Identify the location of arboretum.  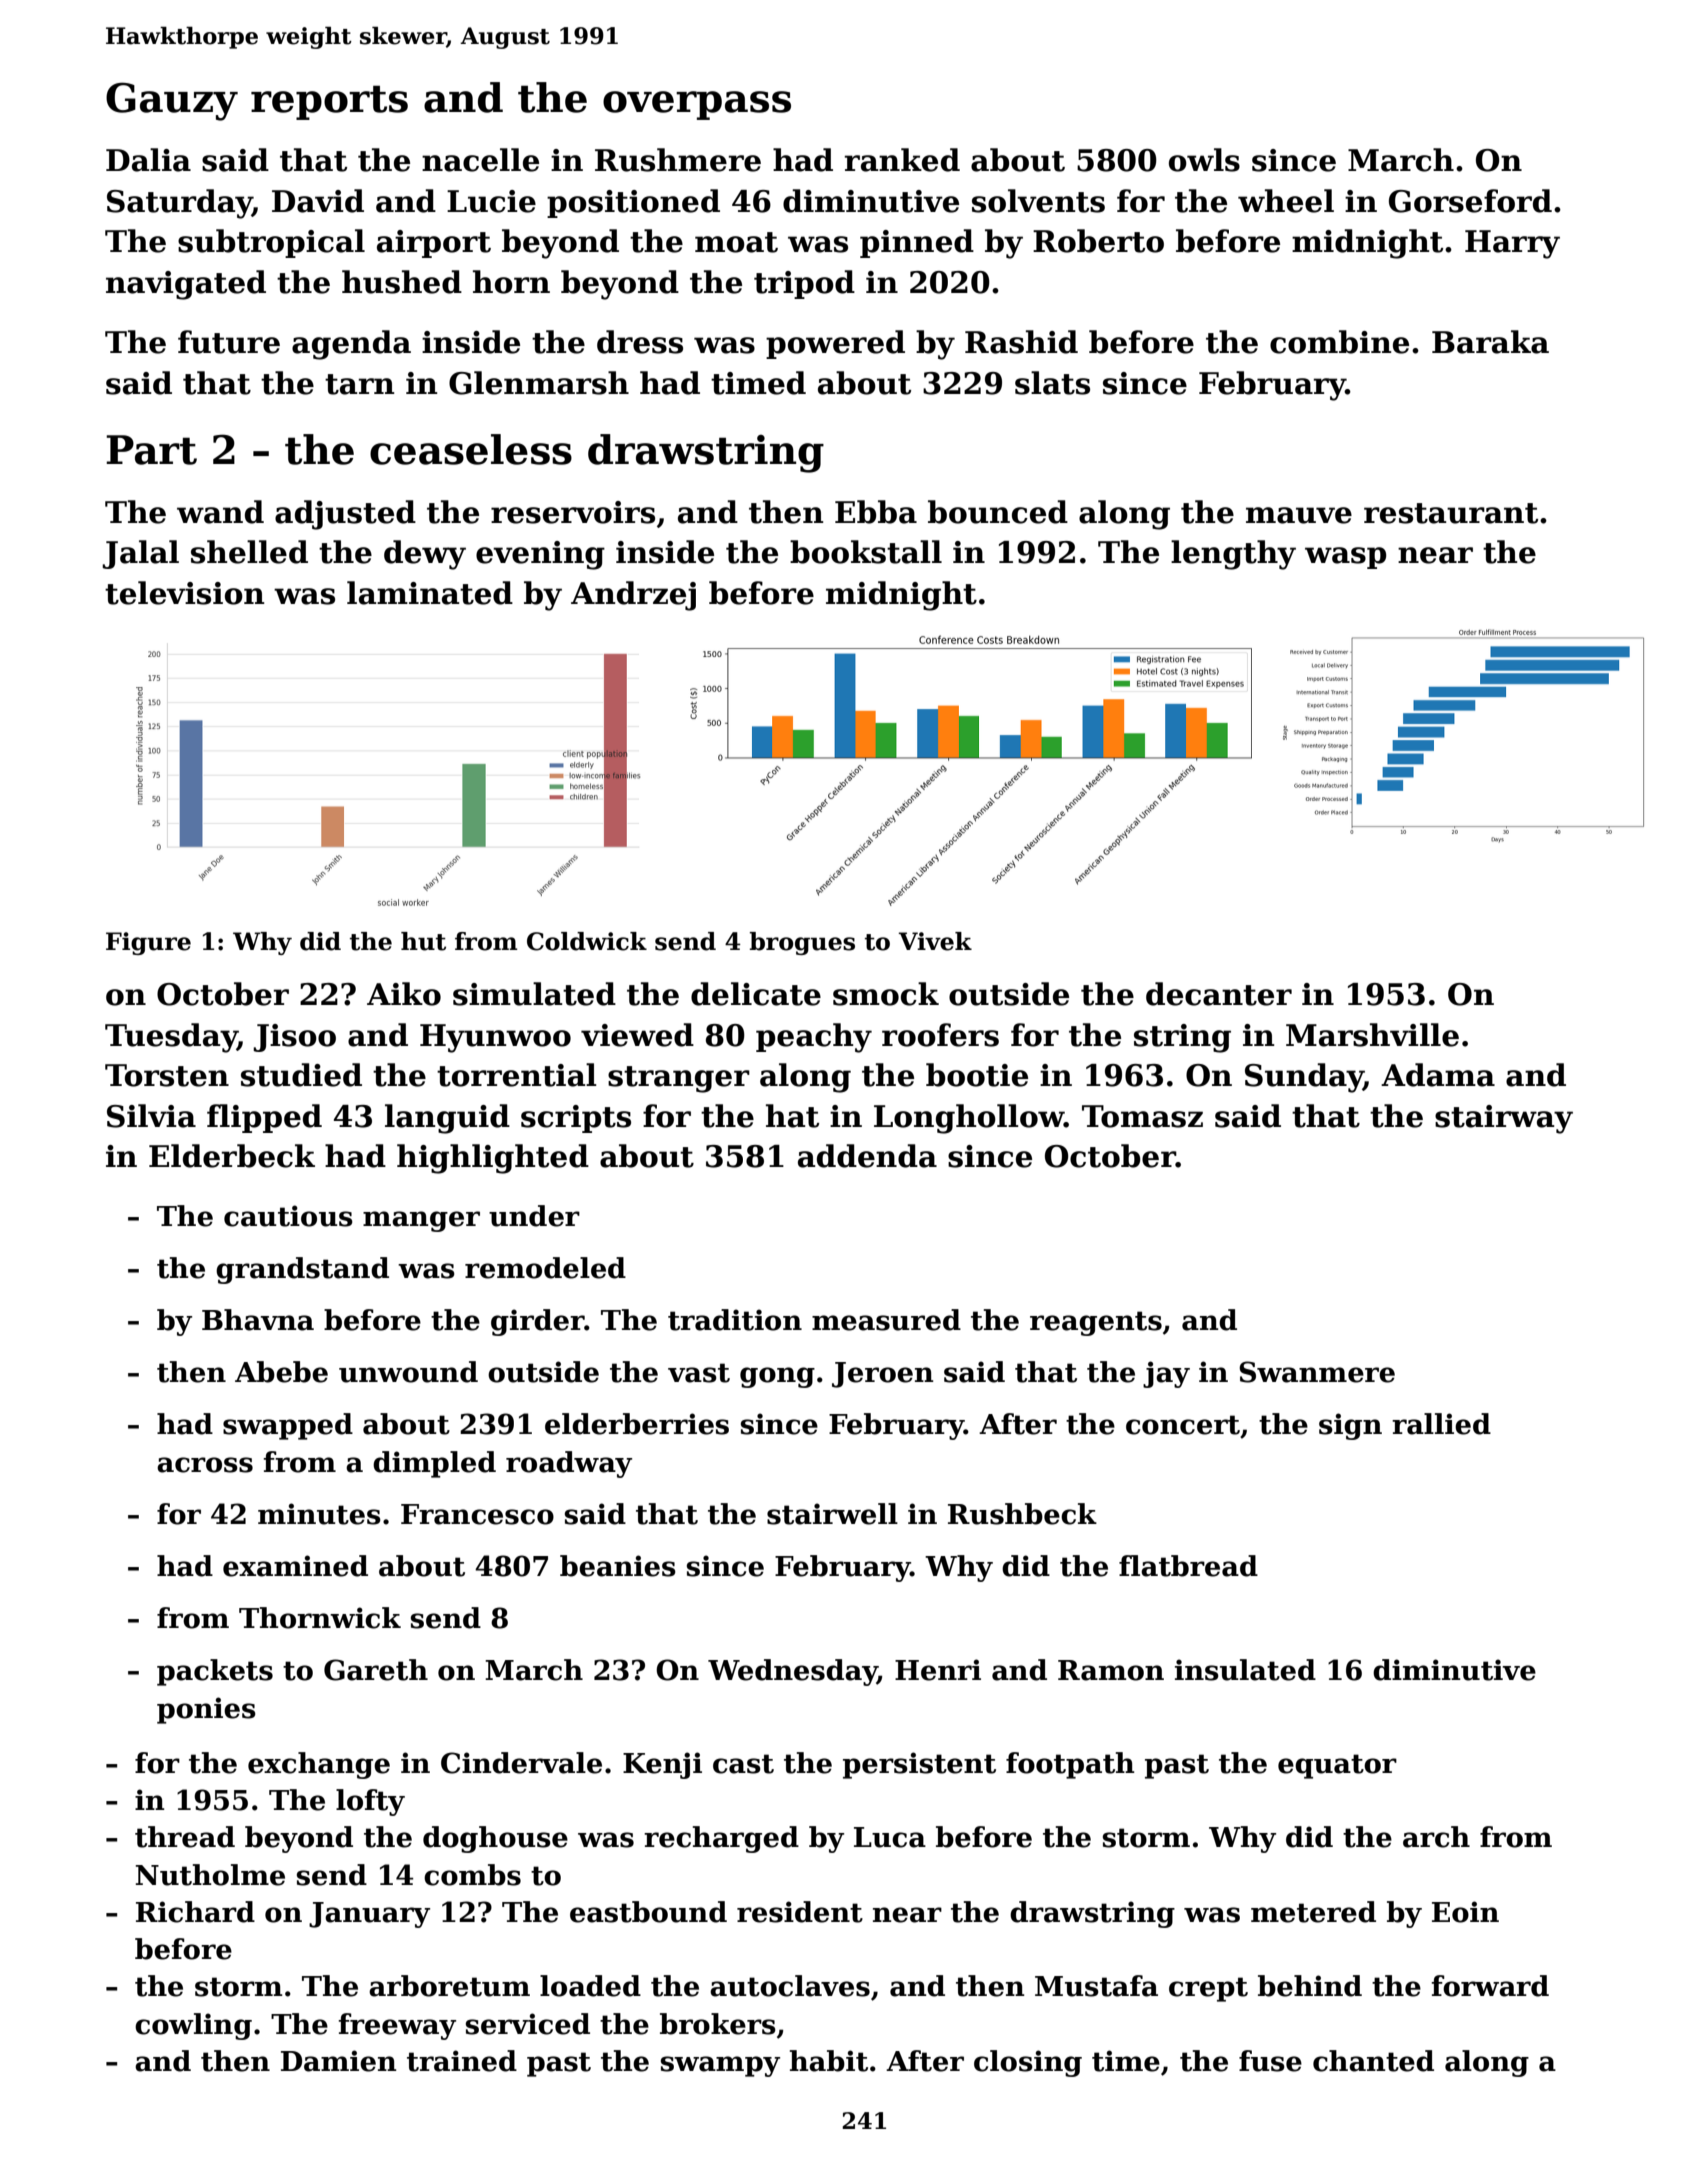
(449, 1986).
